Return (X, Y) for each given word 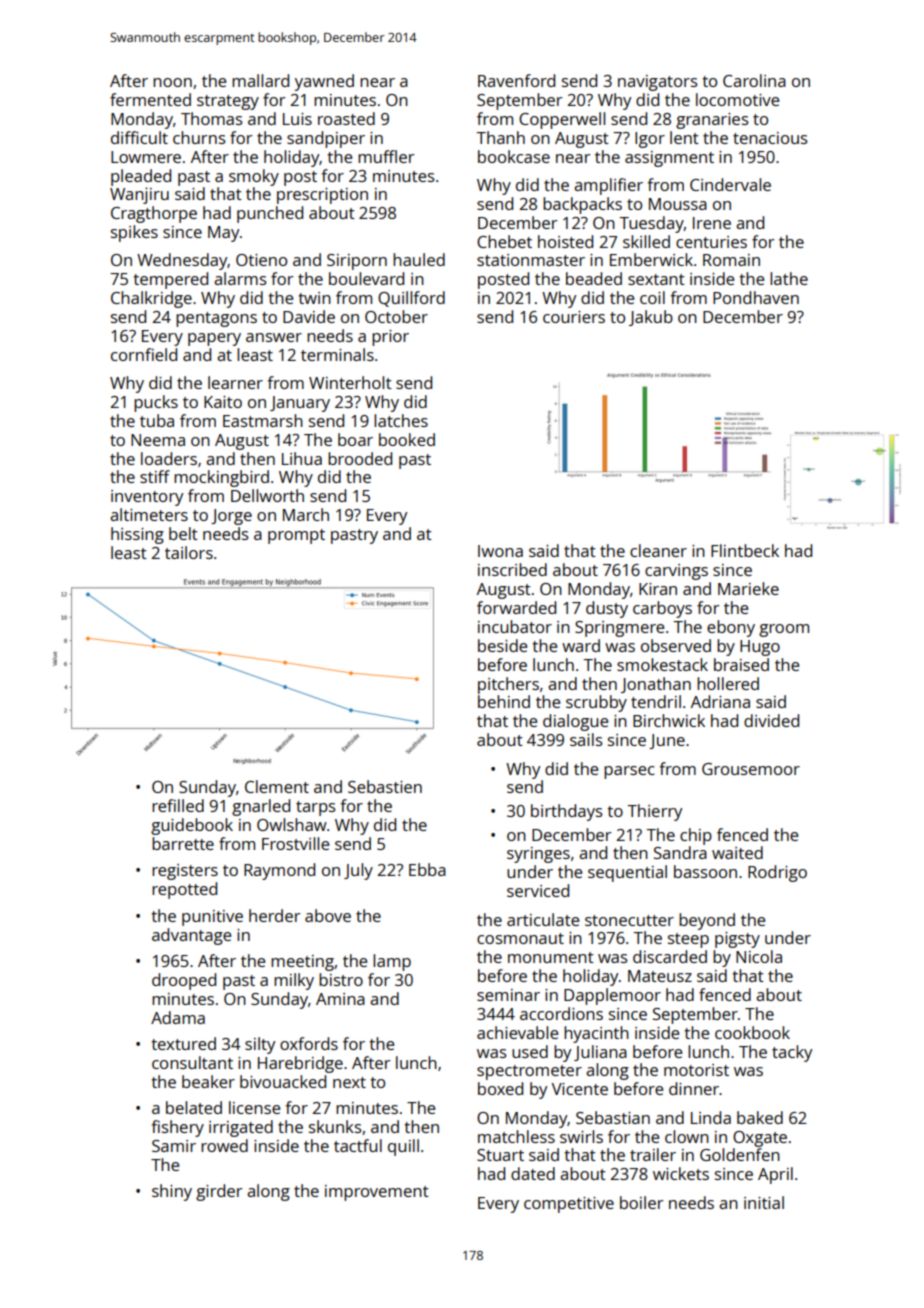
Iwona (500, 551)
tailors (189, 552)
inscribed (512, 569)
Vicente (580, 1089)
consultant (192, 1062)
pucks (156, 403)
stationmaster (531, 260)
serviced (538, 890)
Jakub (651, 318)
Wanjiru (139, 195)
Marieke (748, 588)
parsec (629, 772)
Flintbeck (745, 550)
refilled (178, 805)
